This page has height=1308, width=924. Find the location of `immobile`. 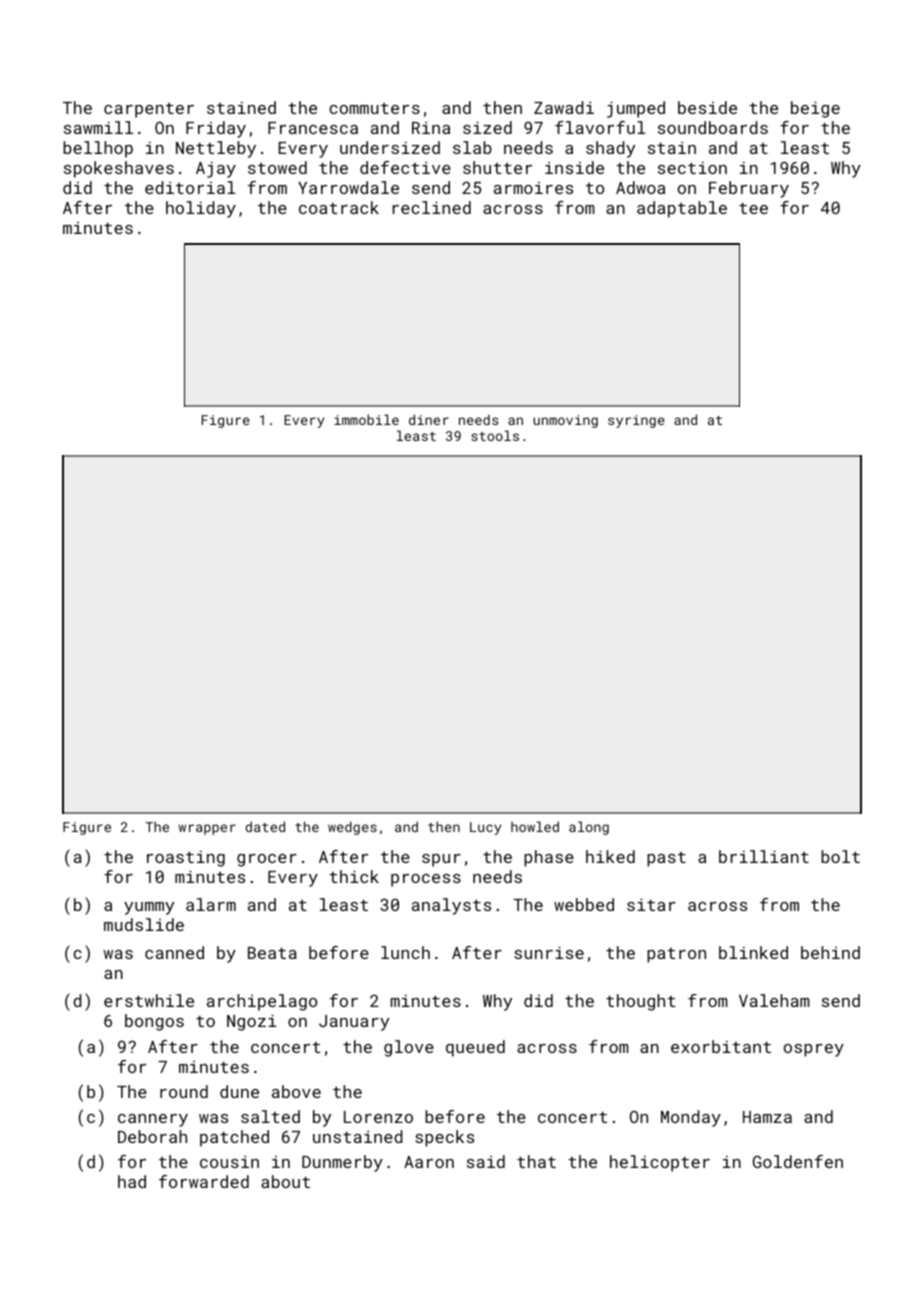

immobile is located at coordinates (366, 419).
